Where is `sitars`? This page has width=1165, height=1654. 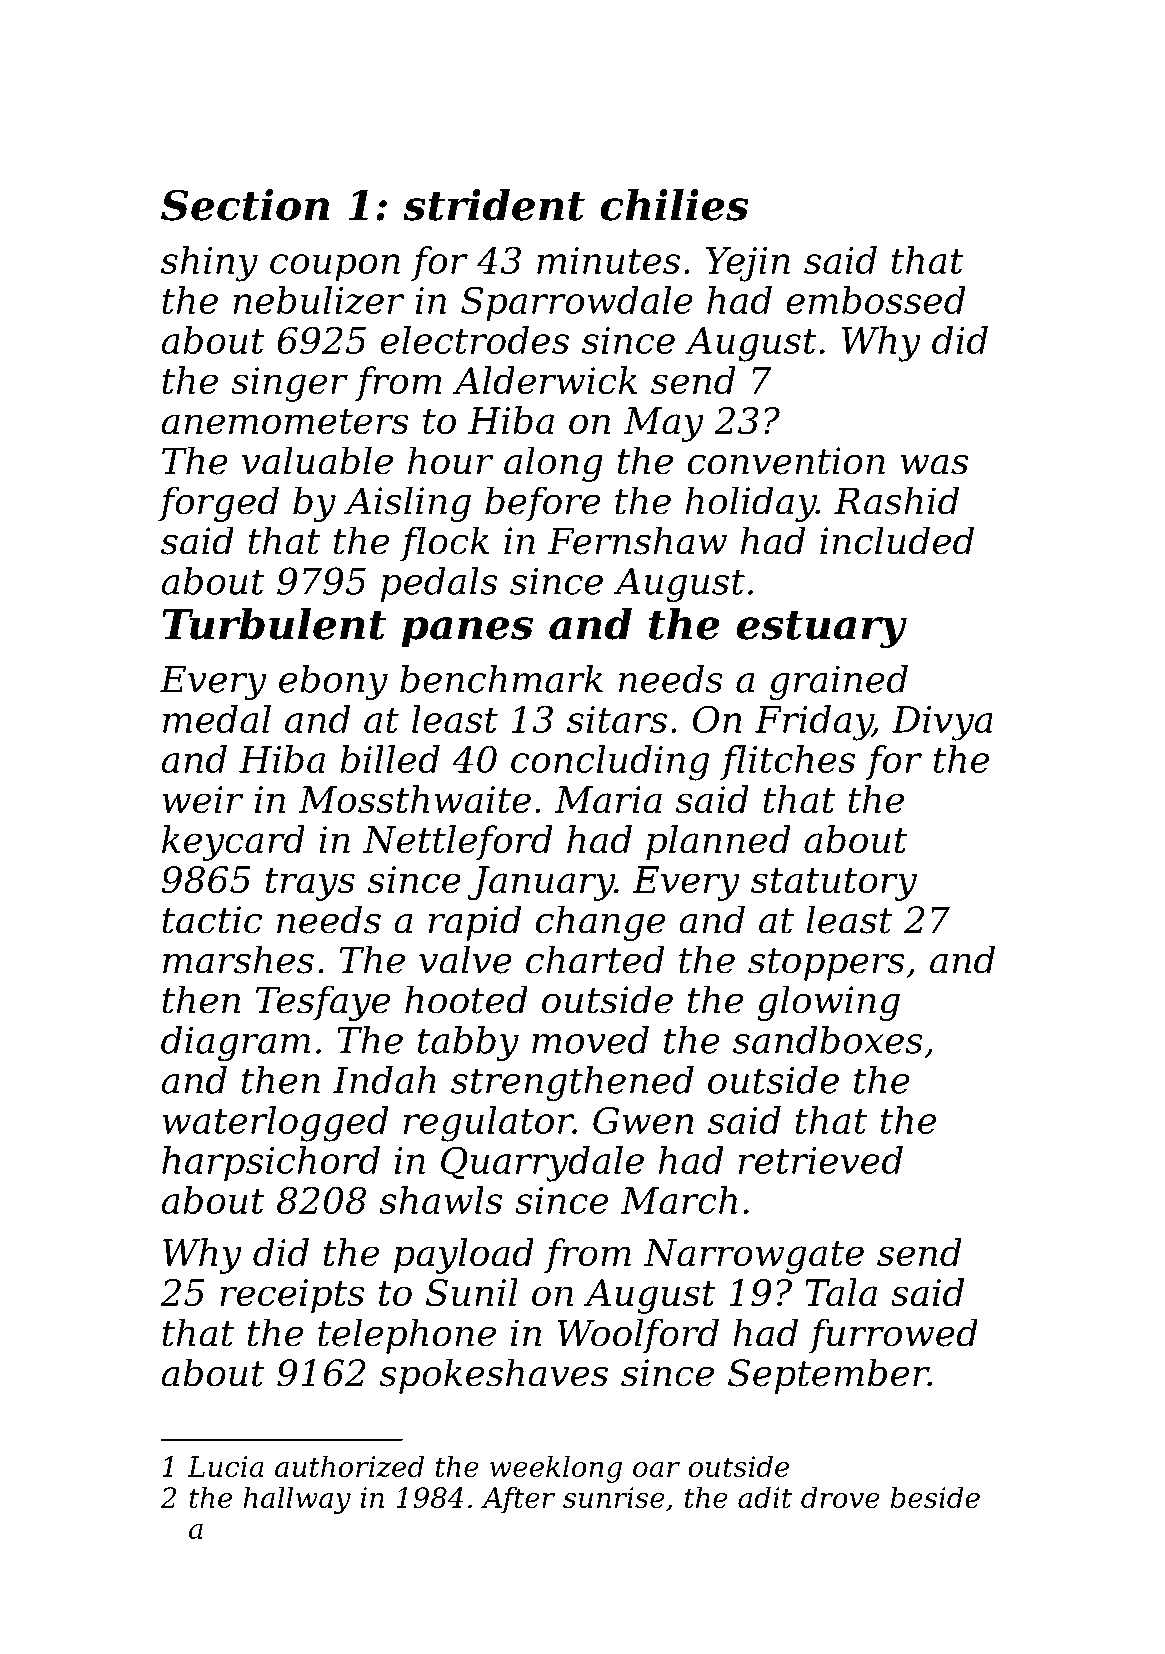
sitars is located at coordinates (617, 719).
